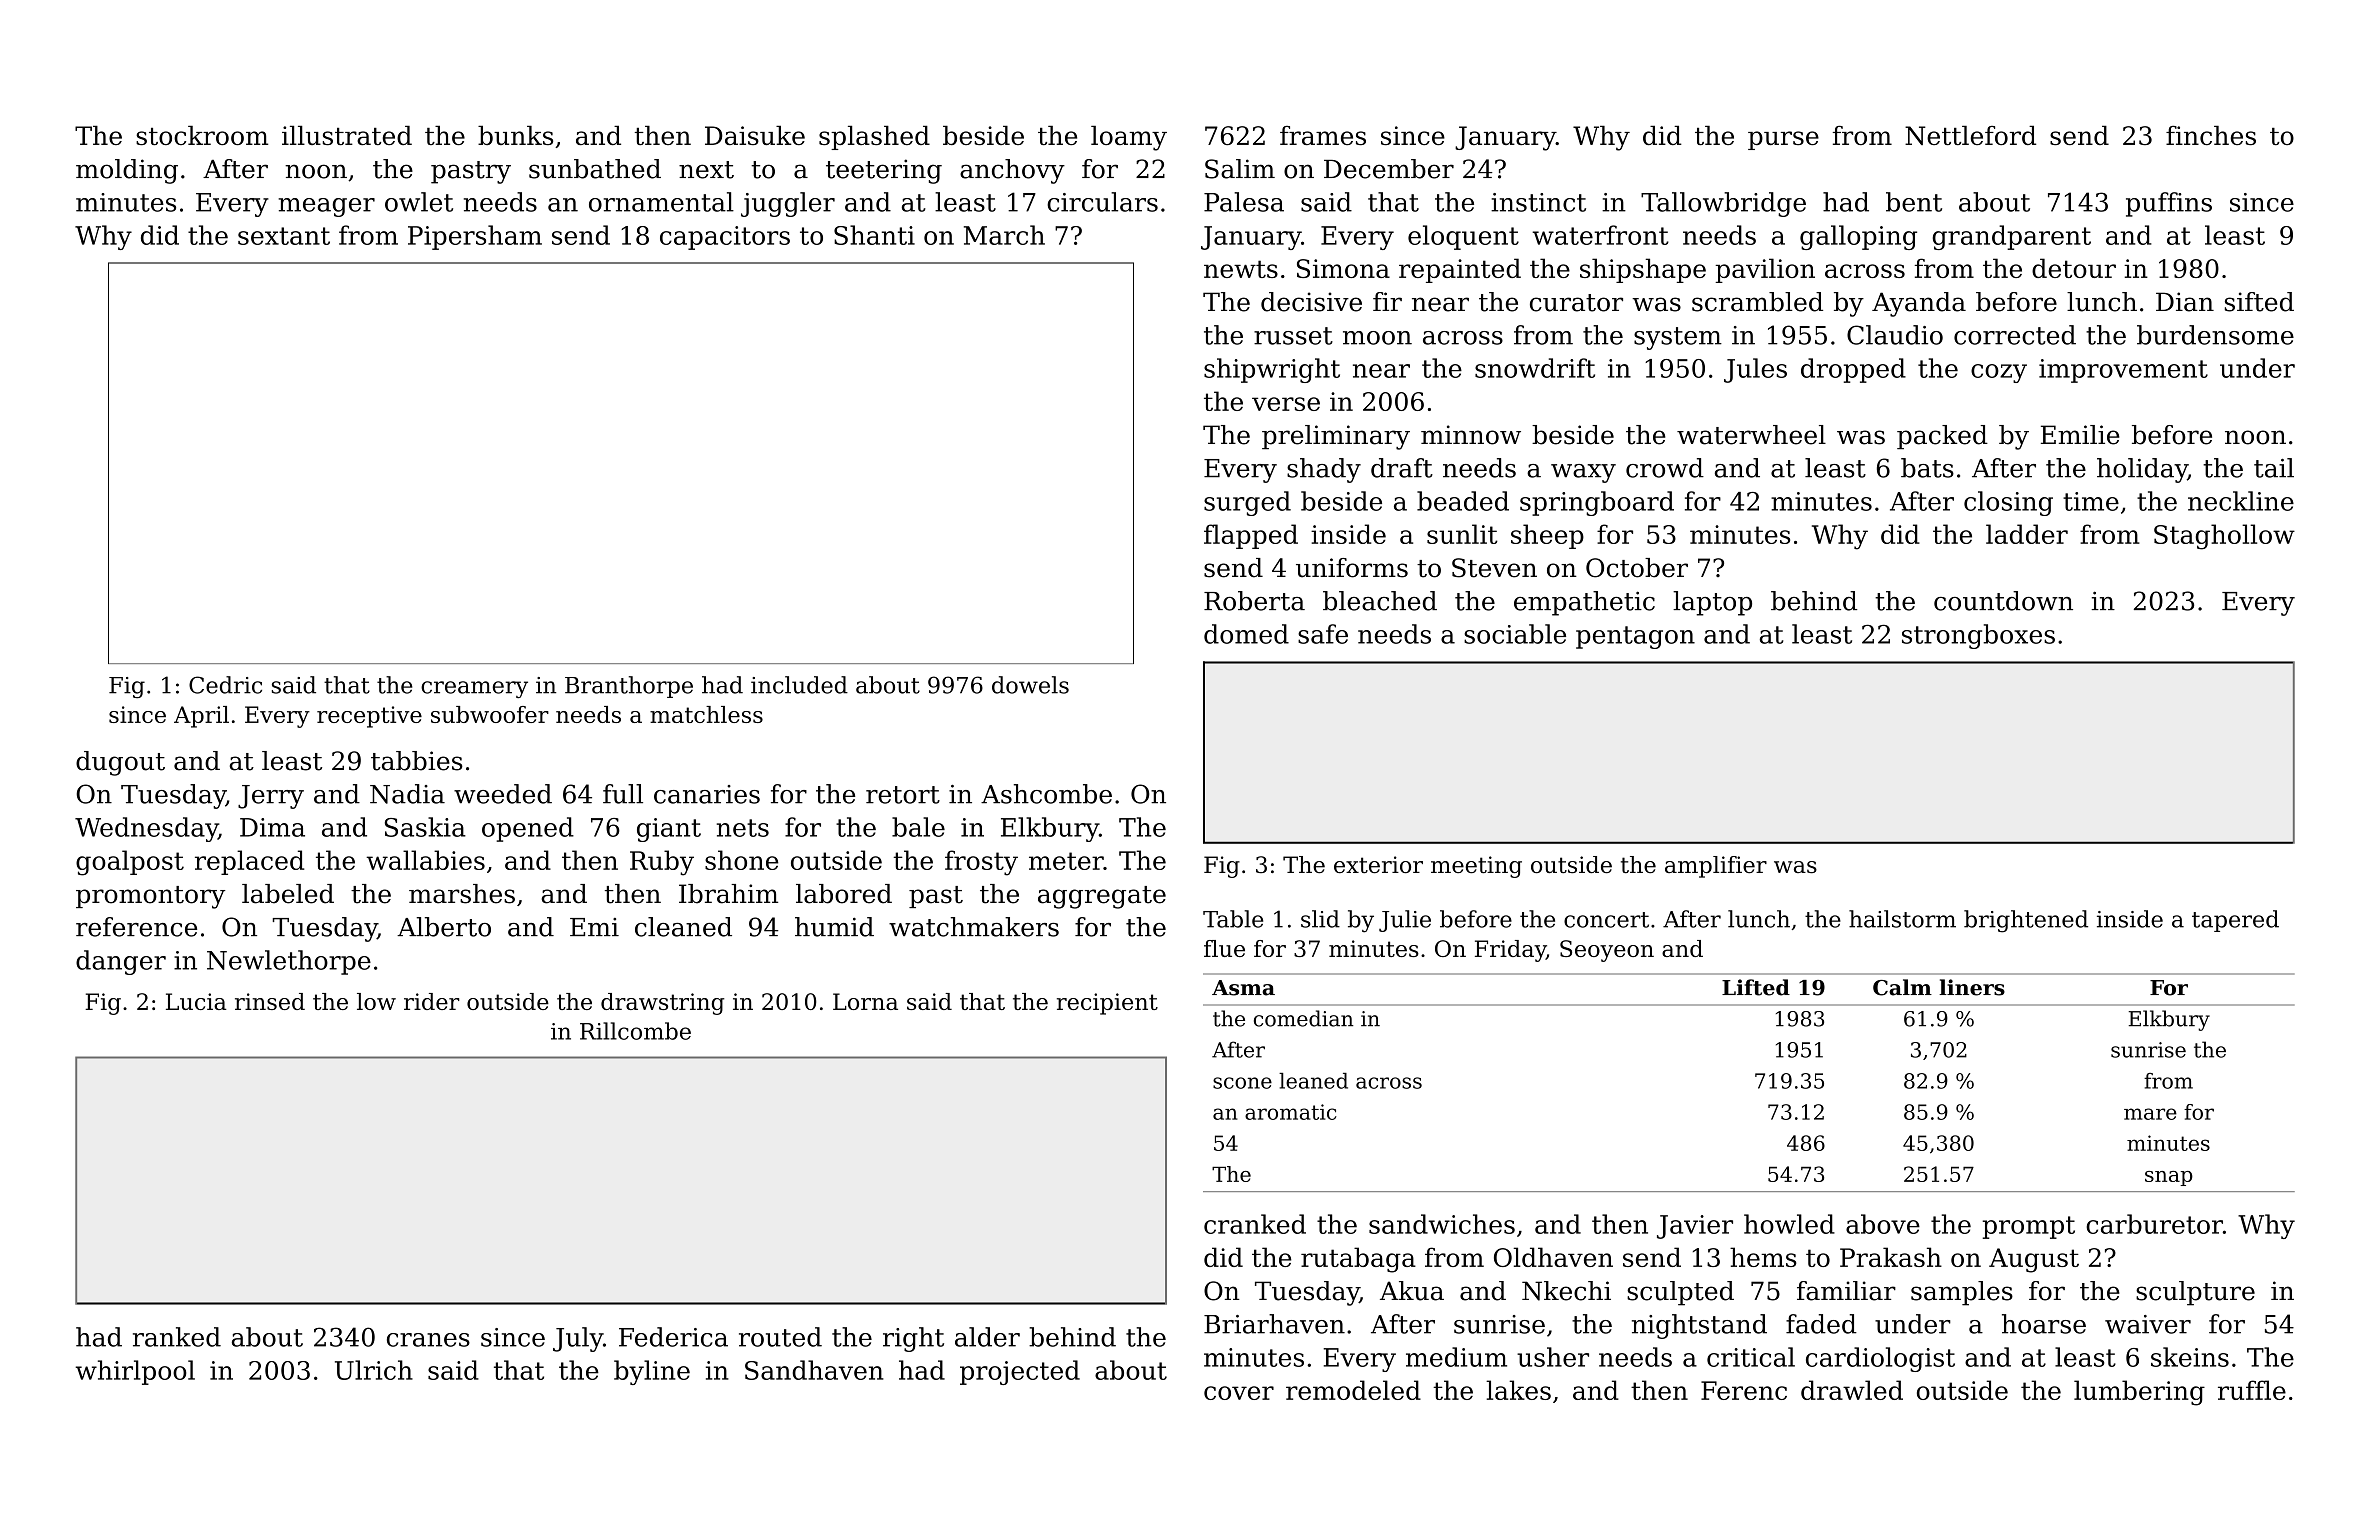  I want to click on sextant, so click(284, 236).
